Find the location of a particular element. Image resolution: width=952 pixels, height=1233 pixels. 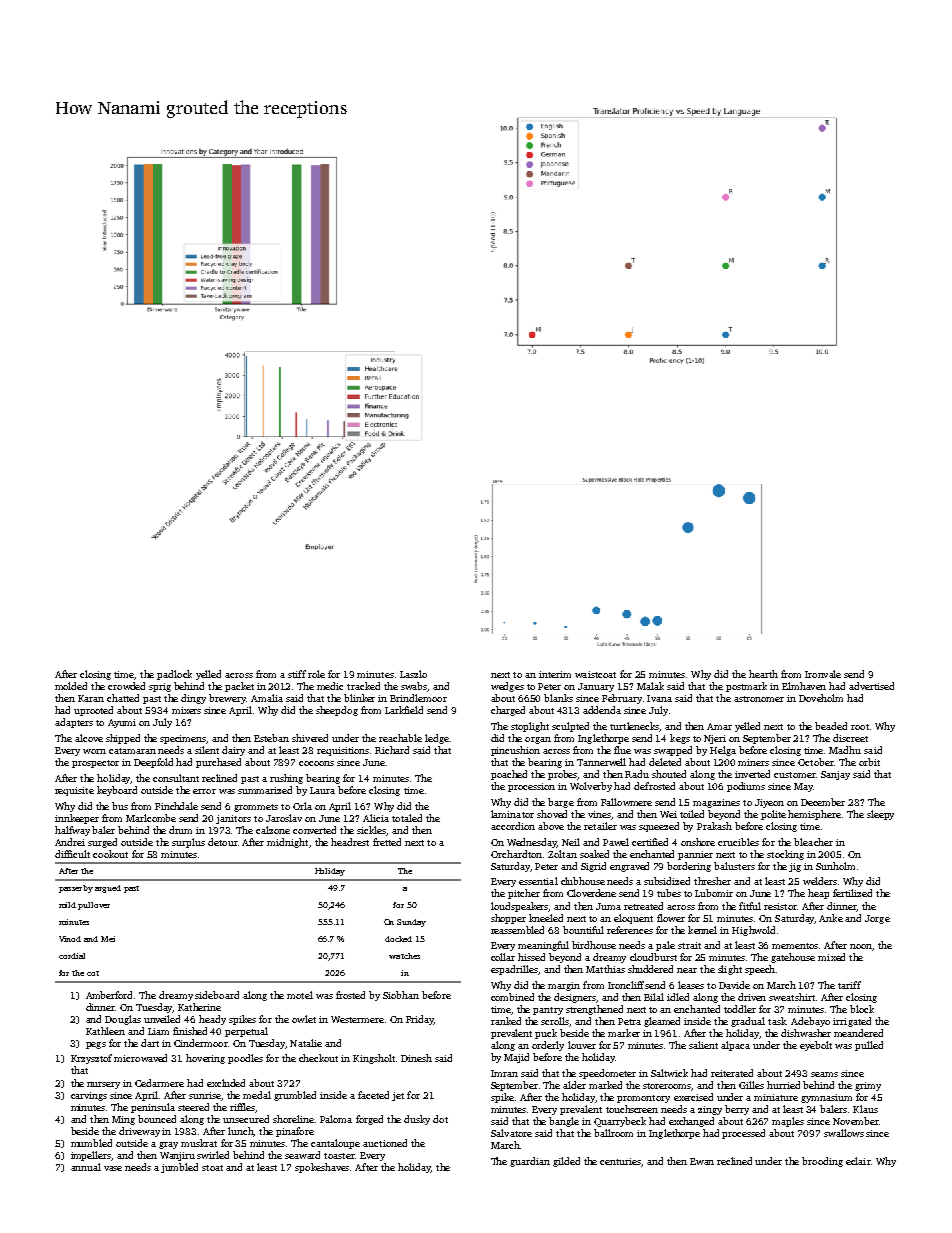

flower is located at coordinates (671, 918).
